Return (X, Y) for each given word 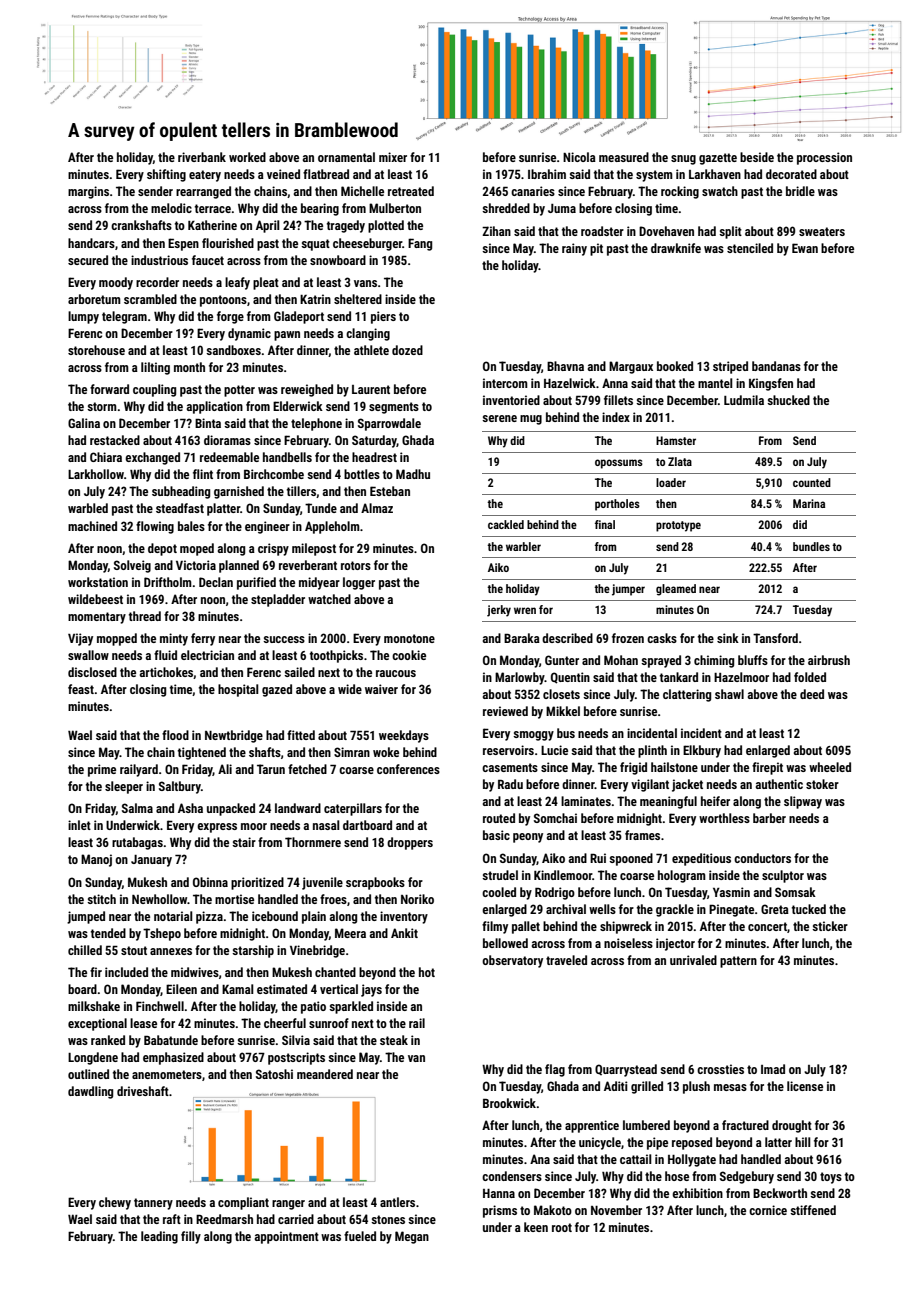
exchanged (152, 458)
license (805, 1086)
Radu (510, 784)
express (217, 828)
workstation (98, 582)
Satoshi (274, 1074)
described (567, 638)
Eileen (181, 989)
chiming (714, 661)
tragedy (346, 226)
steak (394, 1040)
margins (88, 192)
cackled (506, 524)
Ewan (805, 248)
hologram (682, 876)
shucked (788, 400)
